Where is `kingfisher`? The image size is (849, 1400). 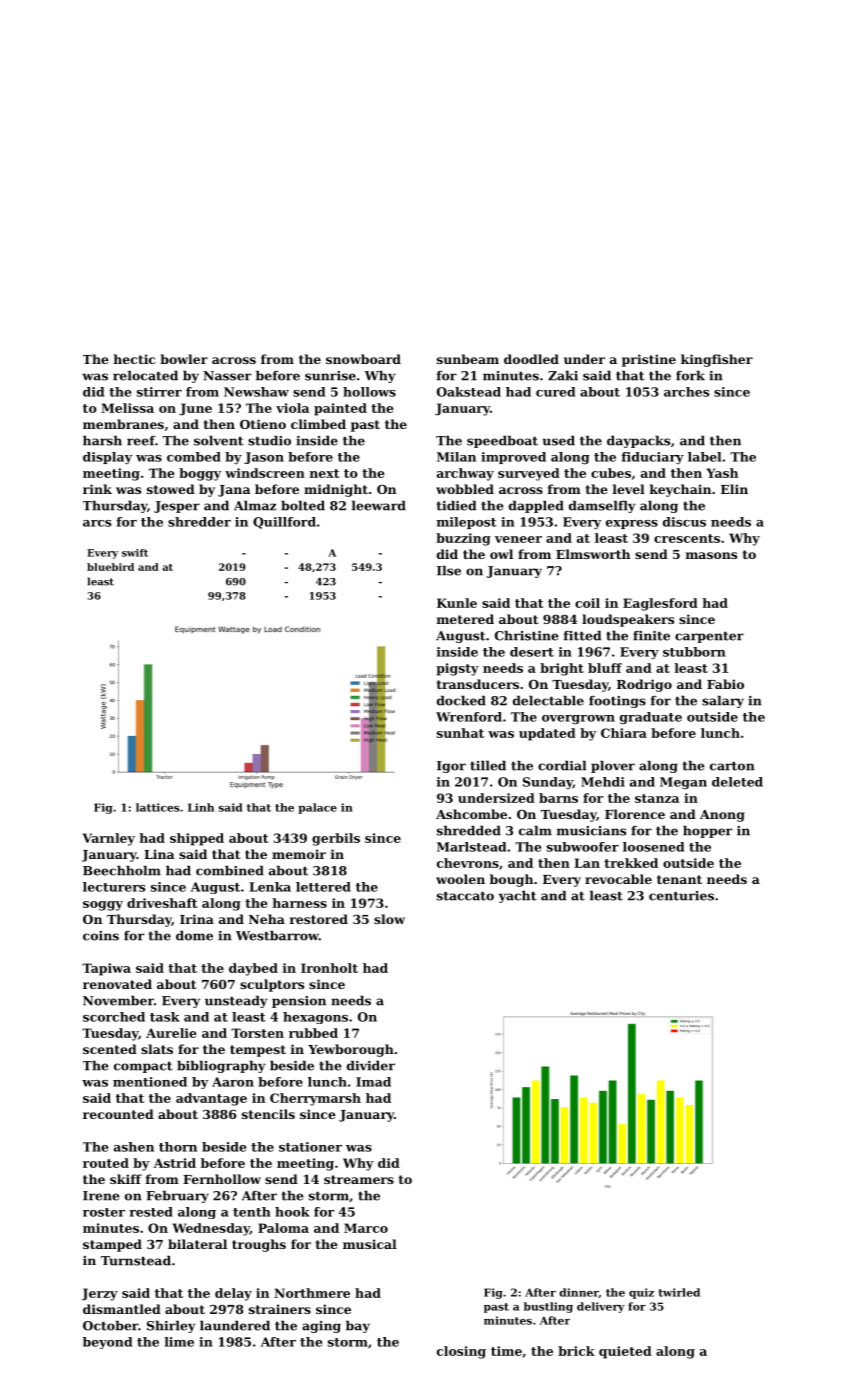
kingfisher is located at coordinates (717, 360).
